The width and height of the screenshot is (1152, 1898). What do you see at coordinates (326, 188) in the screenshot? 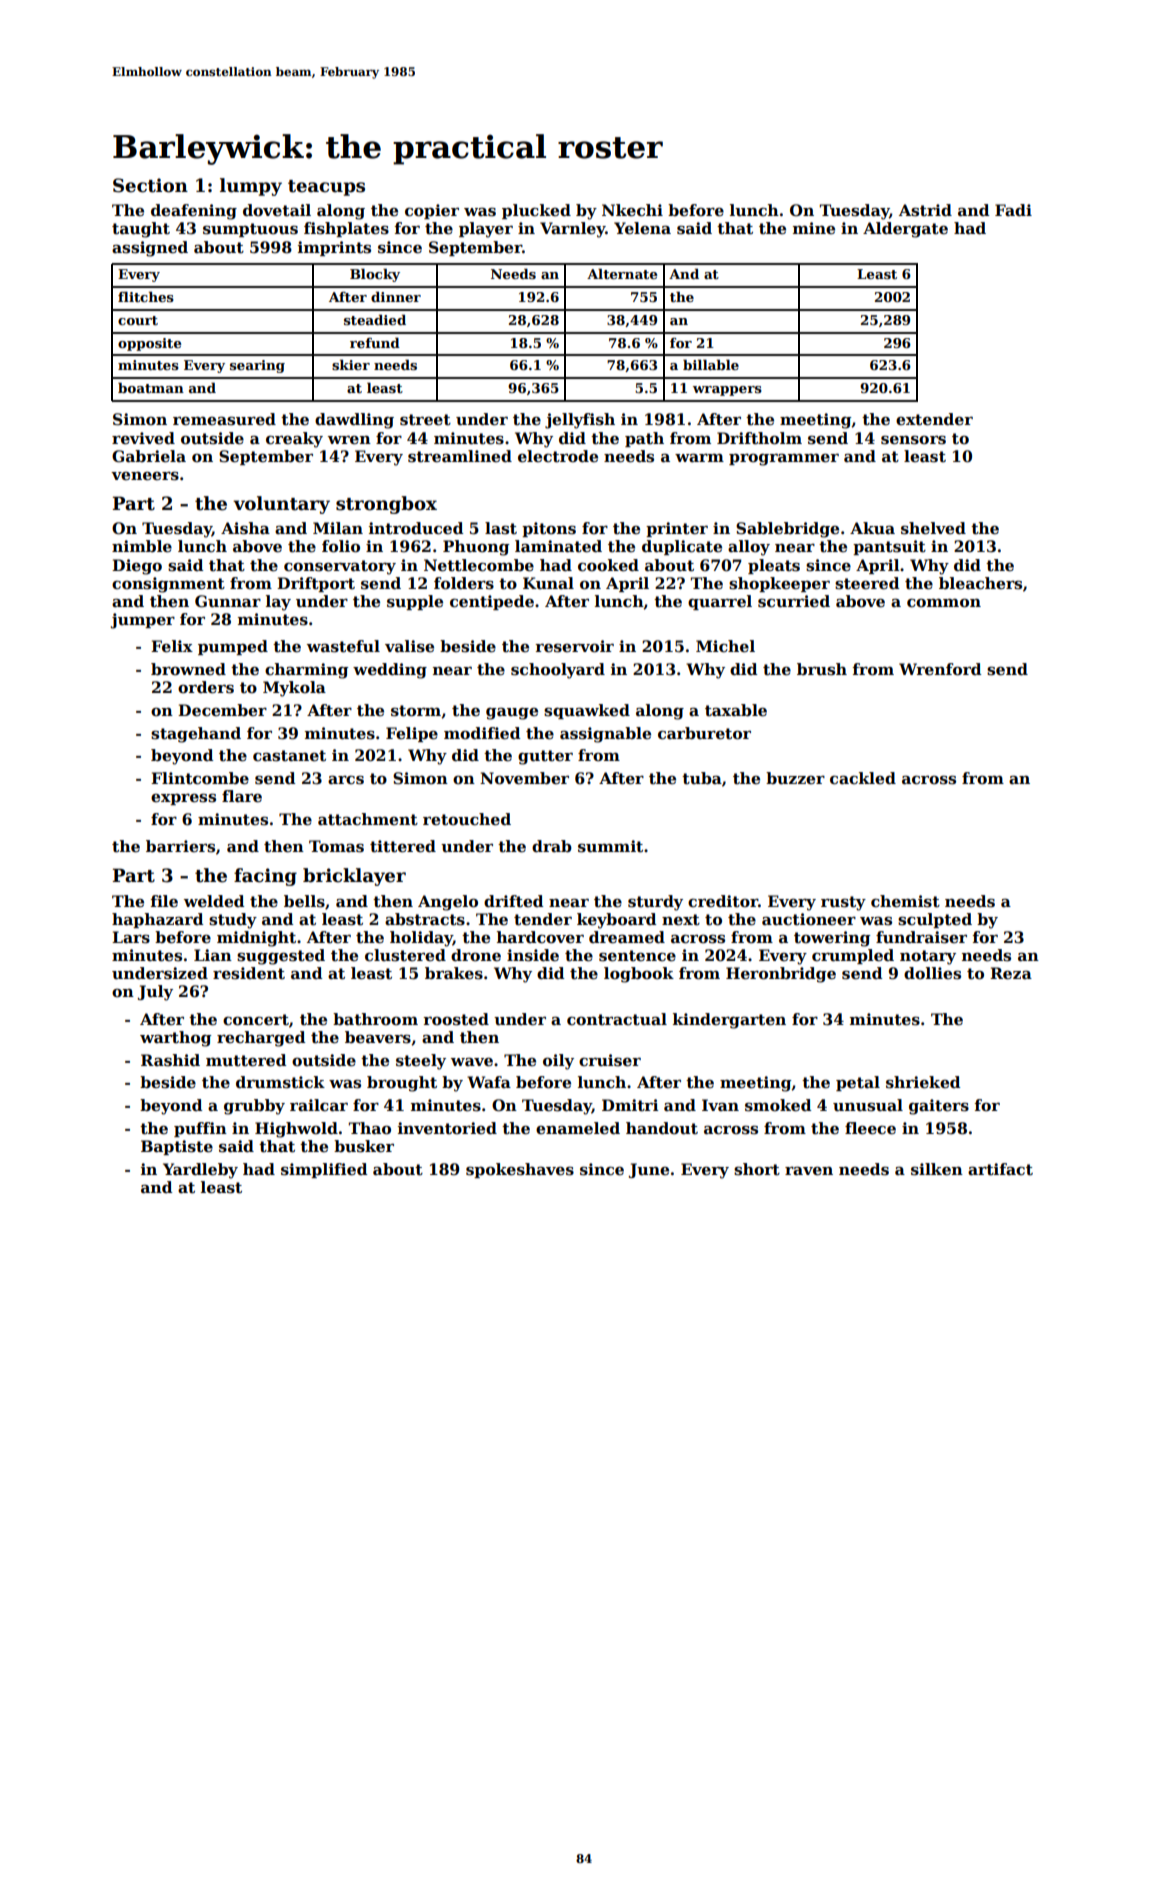
I see `teacups` at bounding box center [326, 188].
